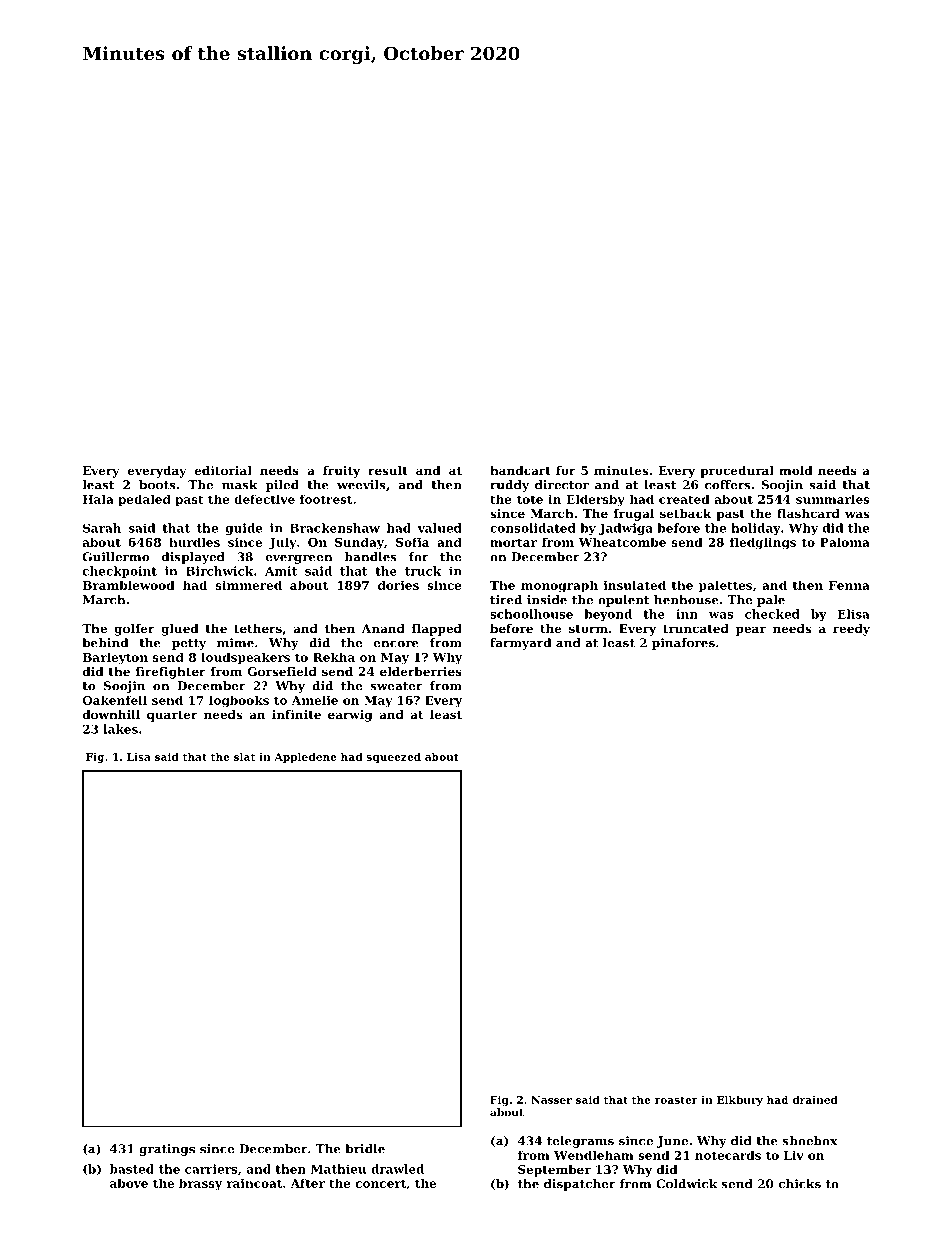  I want to click on slat, so click(244, 756).
